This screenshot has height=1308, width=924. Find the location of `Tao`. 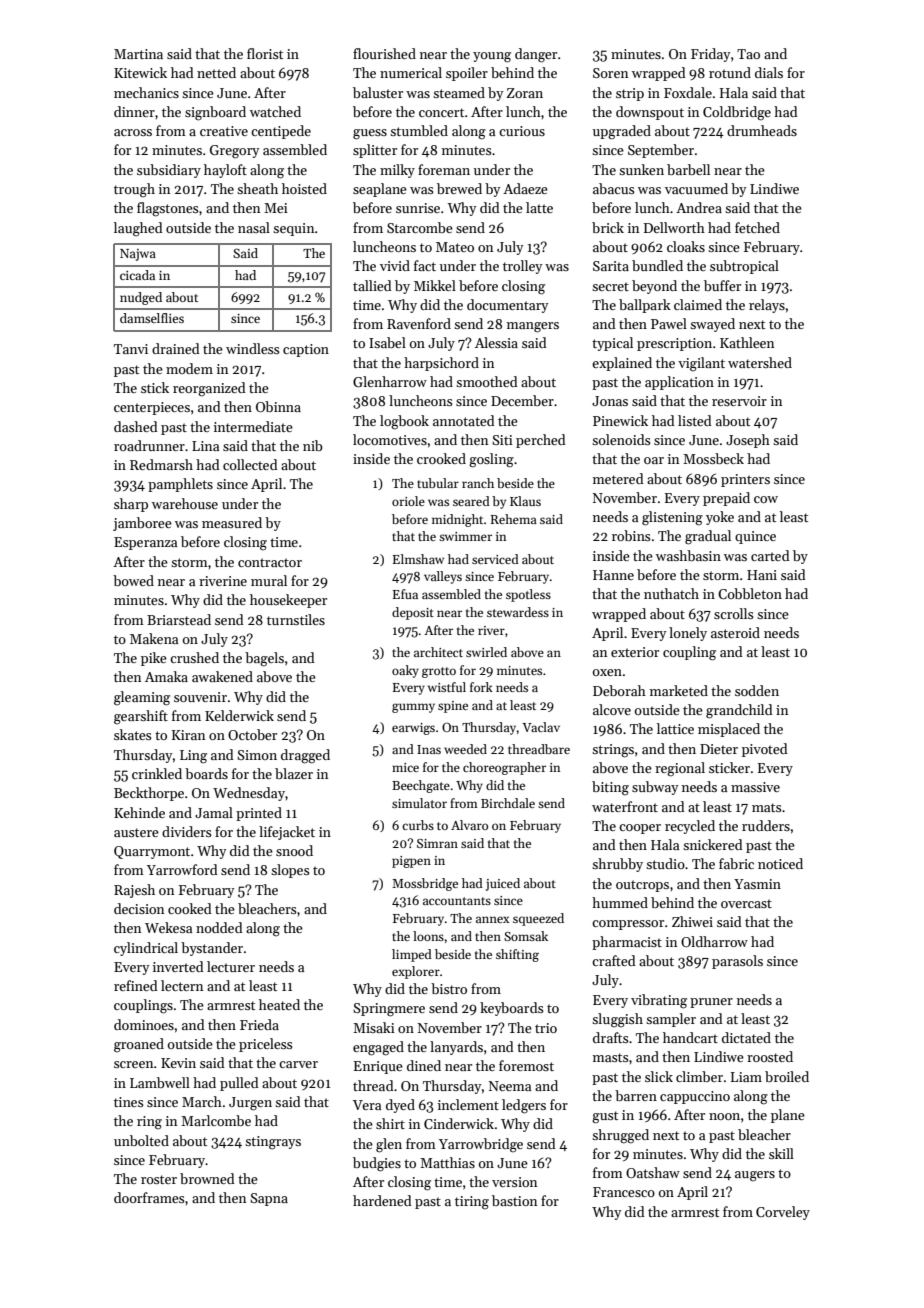

Tao is located at coordinates (748, 54).
